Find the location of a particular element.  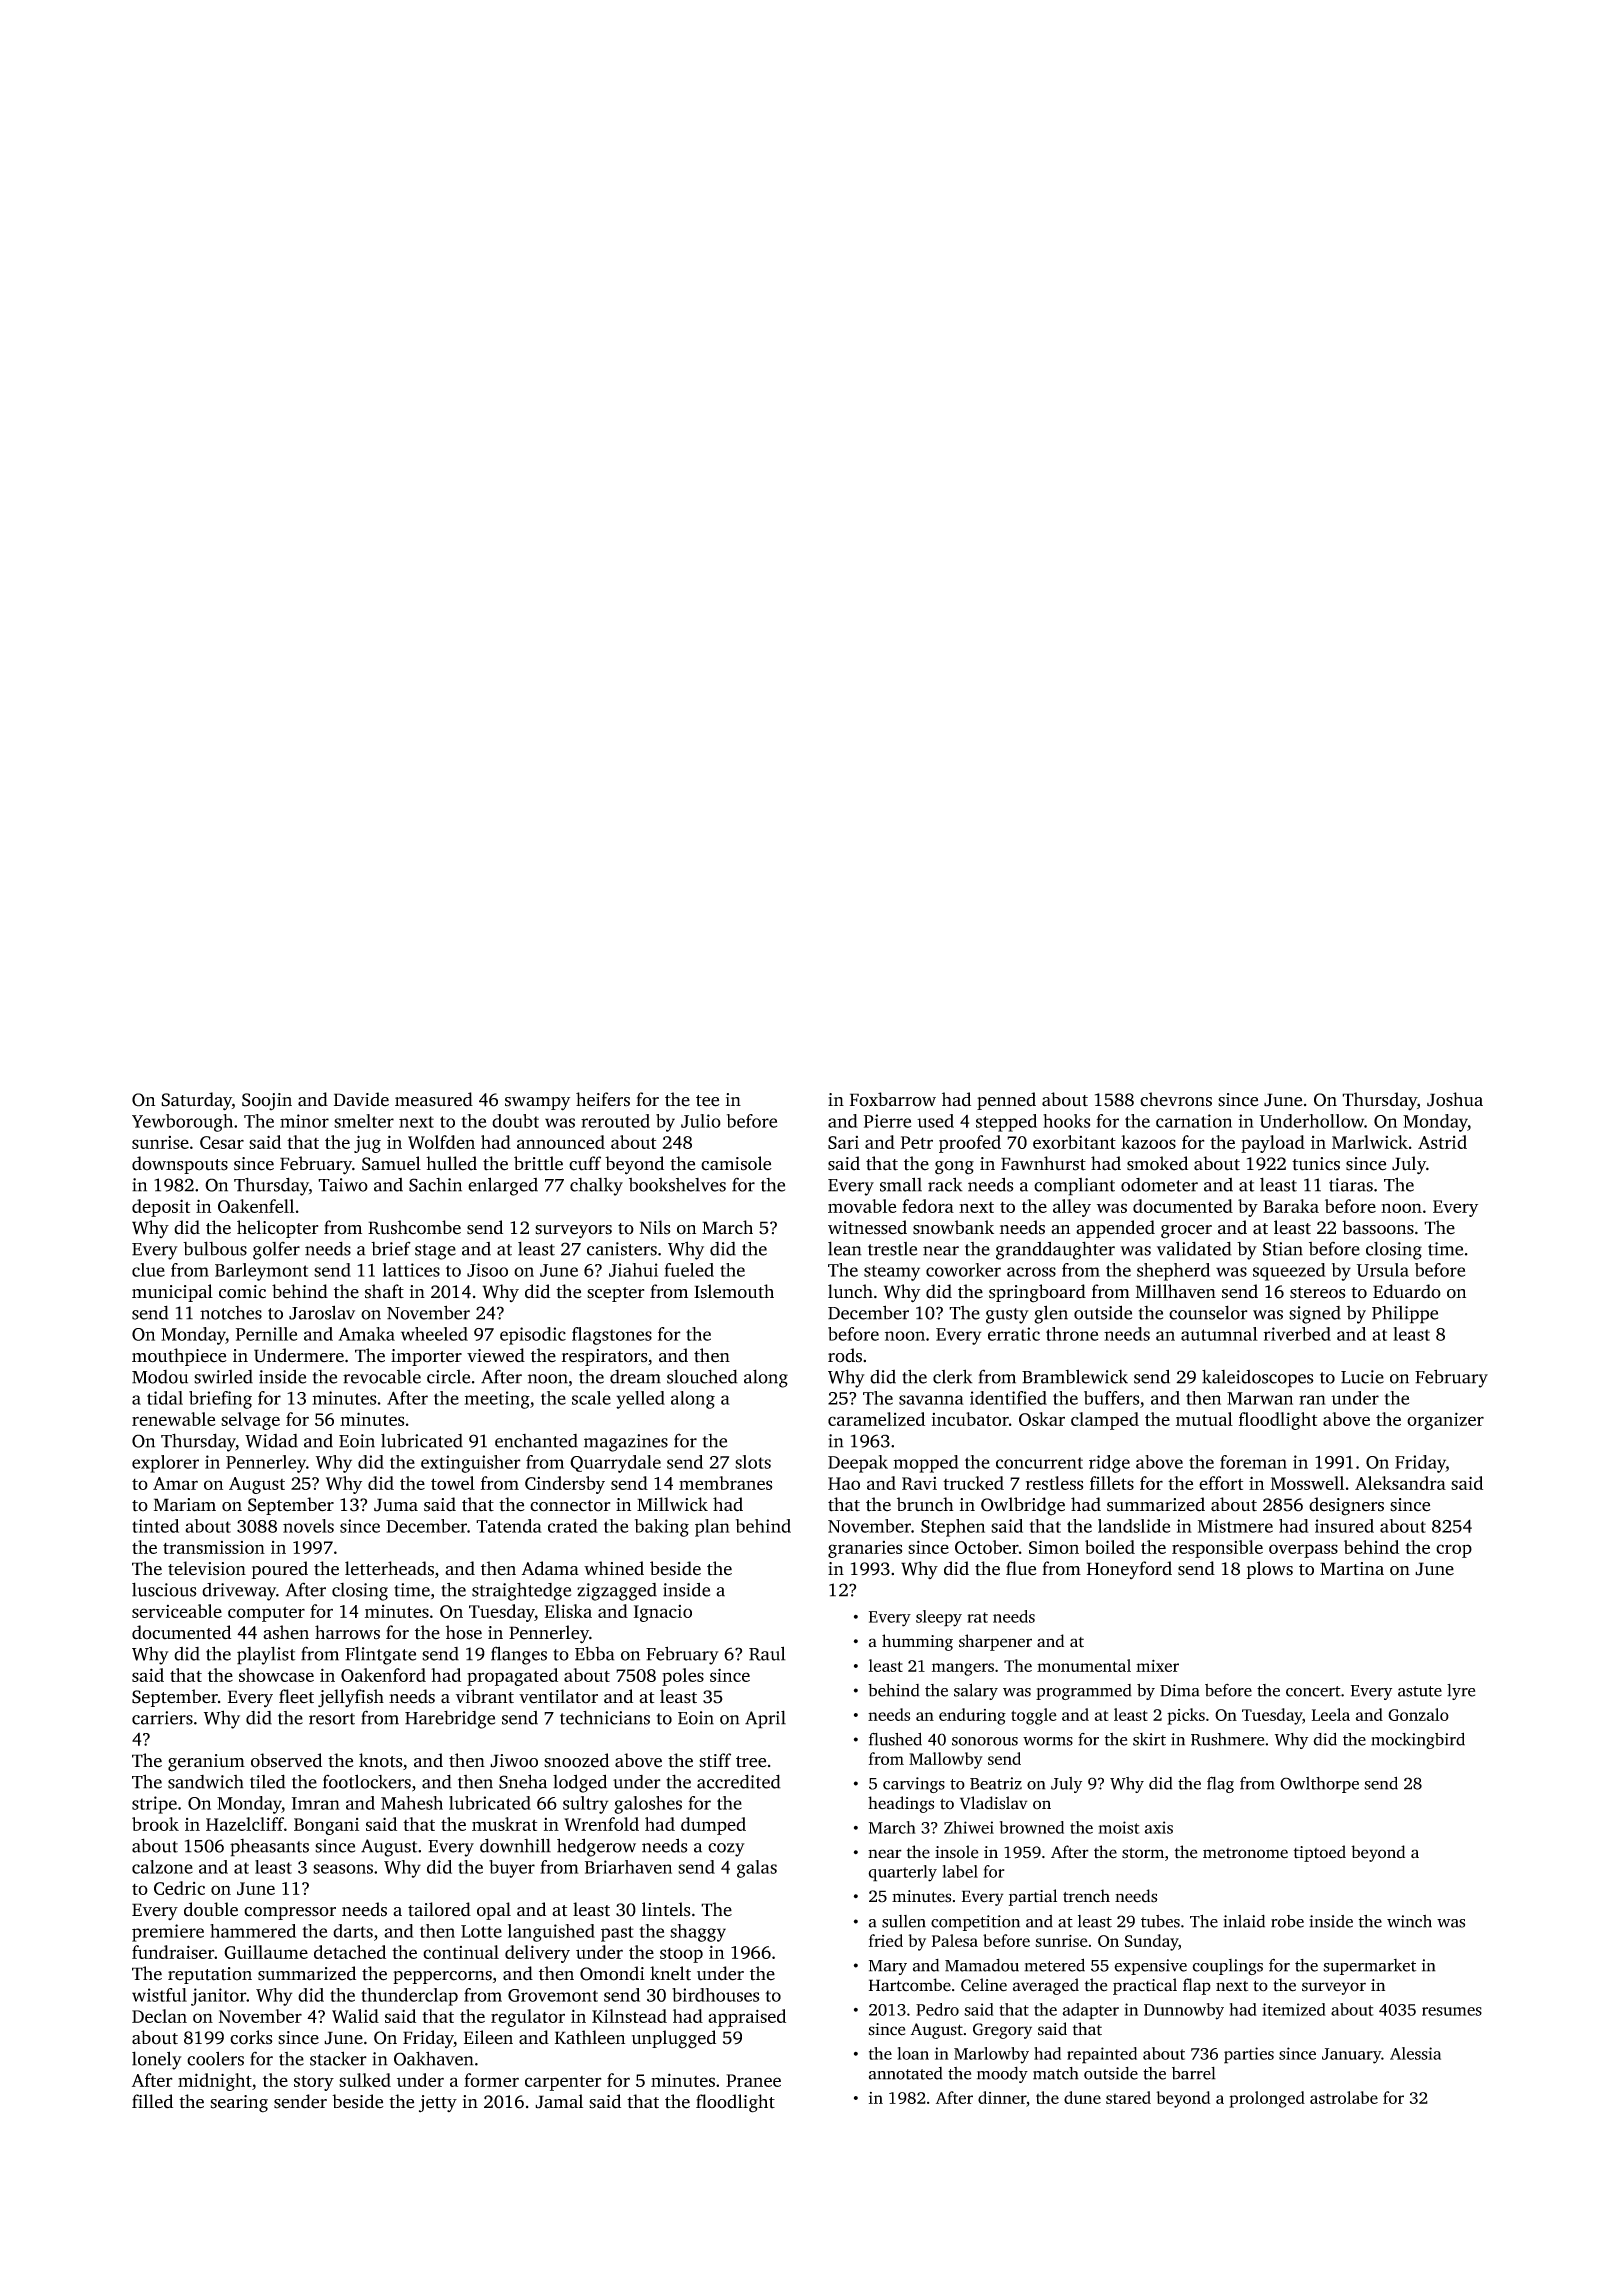

lyre is located at coordinates (1461, 1692).
